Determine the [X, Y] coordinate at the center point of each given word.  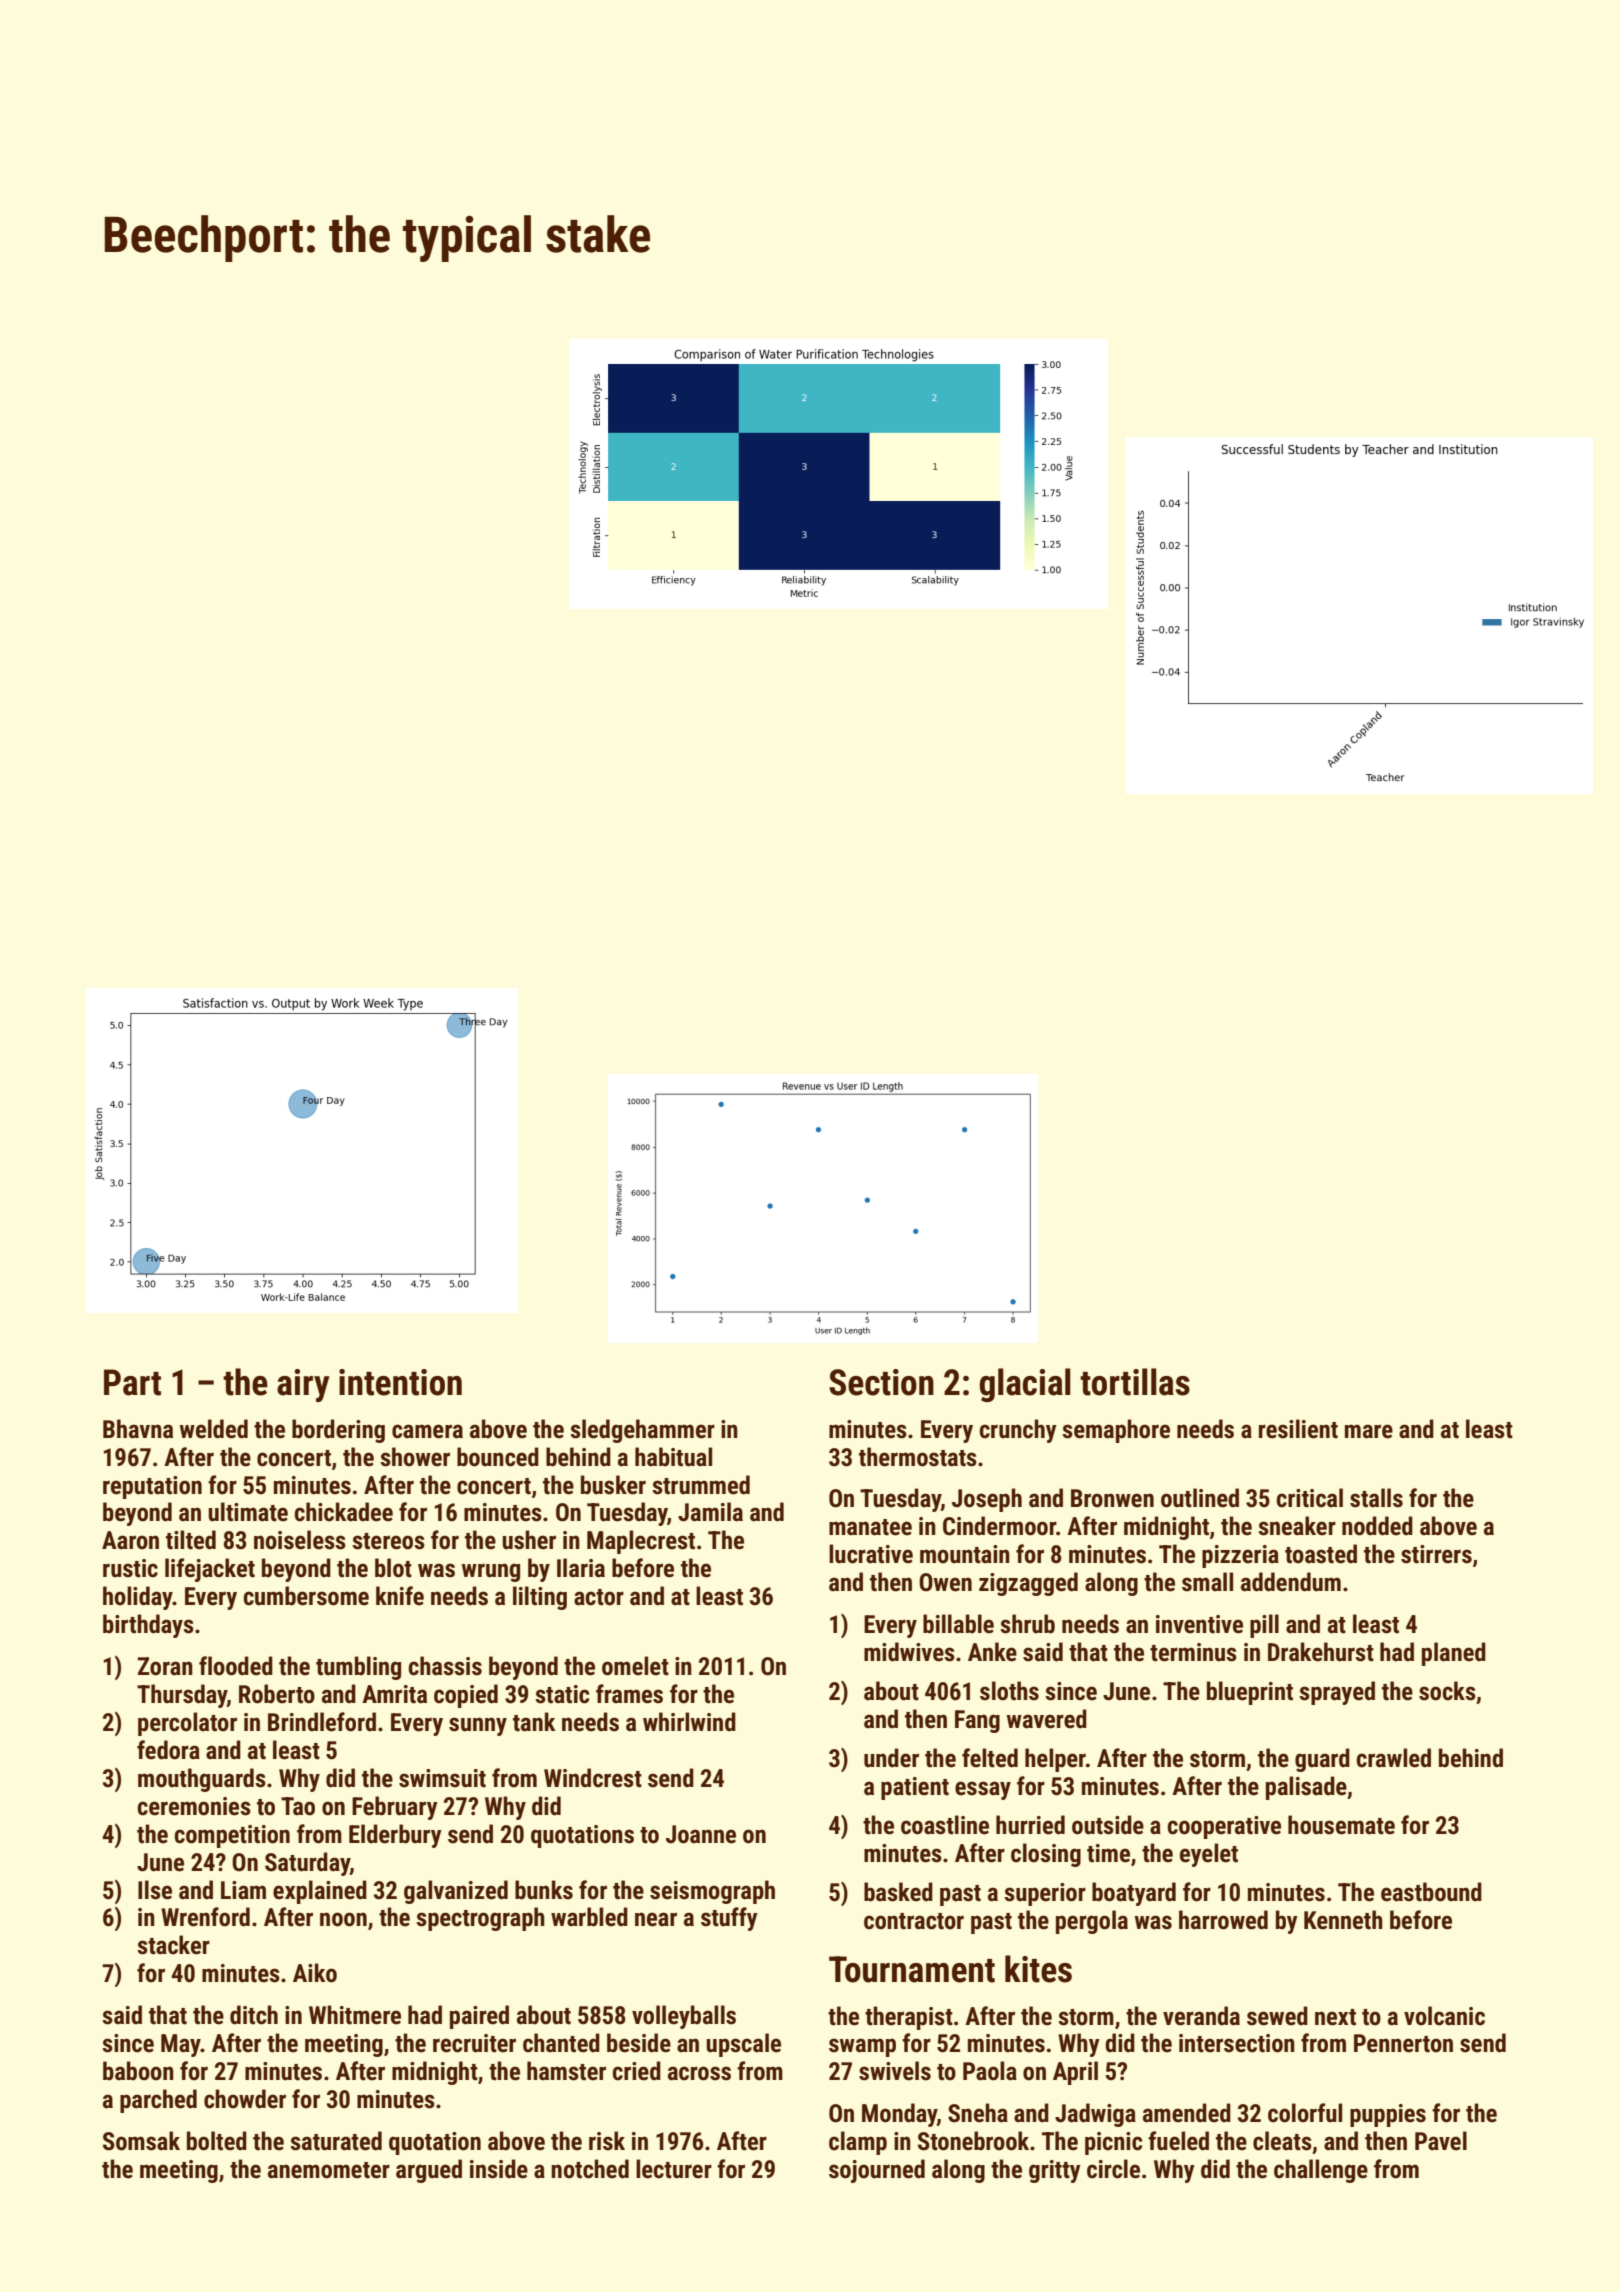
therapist [909, 2018]
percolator [187, 1724]
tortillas [1135, 1382]
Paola [990, 2071]
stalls [1376, 1498]
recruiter [474, 2043]
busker [613, 1485]
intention [400, 1382]
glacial [1025, 1385]
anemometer [329, 2170]
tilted [191, 1540]
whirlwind [689, 1722]
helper [1055, 1760]
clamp [858, 2143]
